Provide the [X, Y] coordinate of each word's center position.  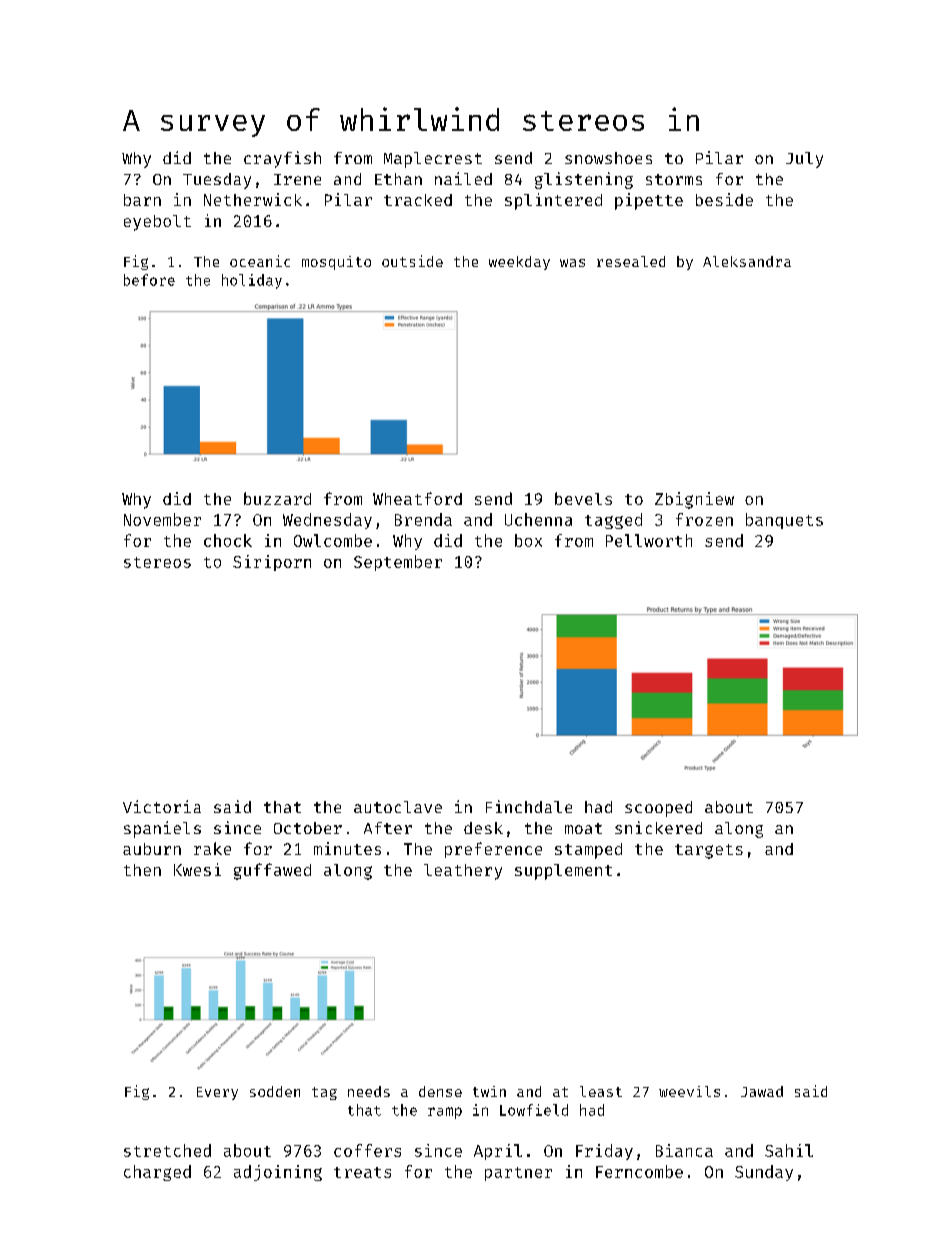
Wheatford [417, 498]
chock [228, 540]
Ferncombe [639, 1171]
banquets [784, 521]
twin [489, 1091]
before [149, 280]
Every [217, 1093]
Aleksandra [747, 261]
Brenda [423, 519]
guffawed [272, 871]
